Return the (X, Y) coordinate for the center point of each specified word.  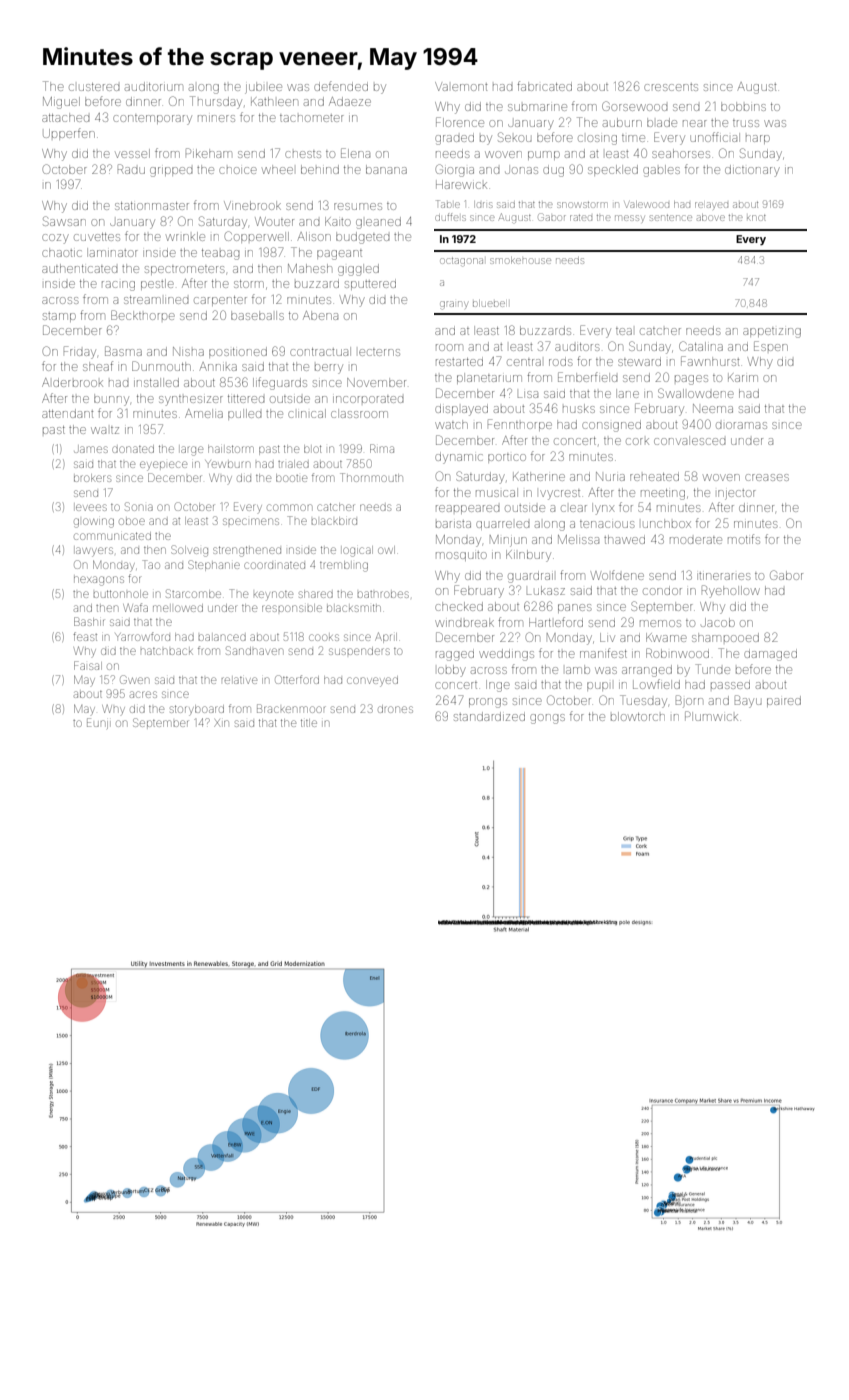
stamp (59, 317)
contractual (320, 351)
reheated (654, 477)
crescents (671, 87)
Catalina (701, 346)
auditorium (154, 86)
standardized (489, 716)
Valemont (461, 86)
